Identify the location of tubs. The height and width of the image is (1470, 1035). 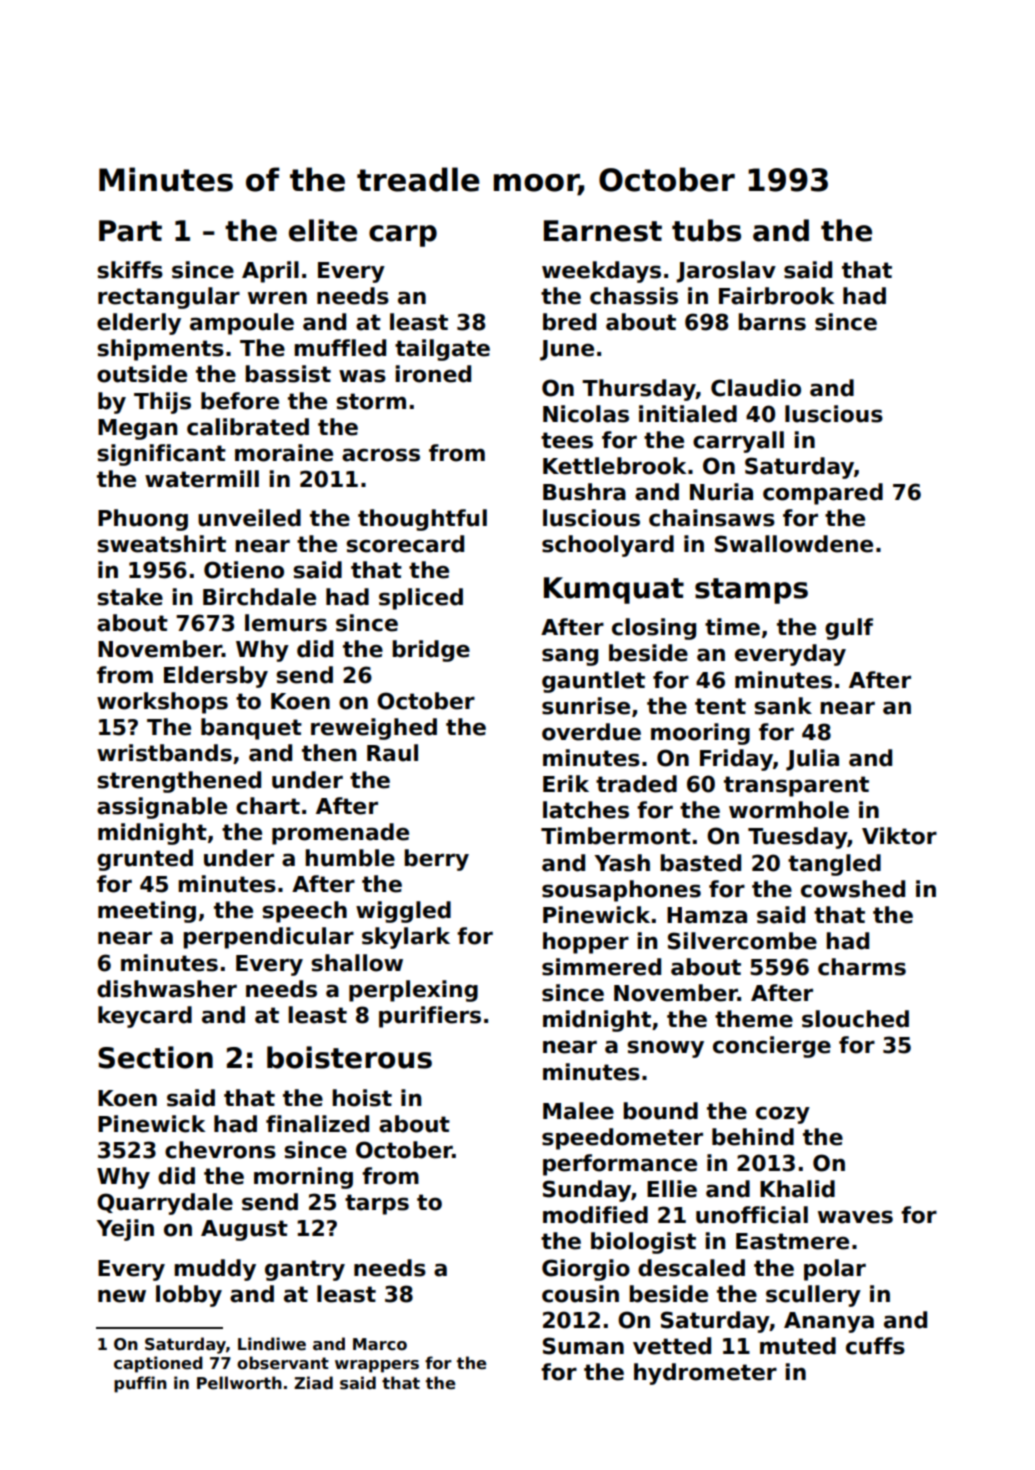
(706, 230).
